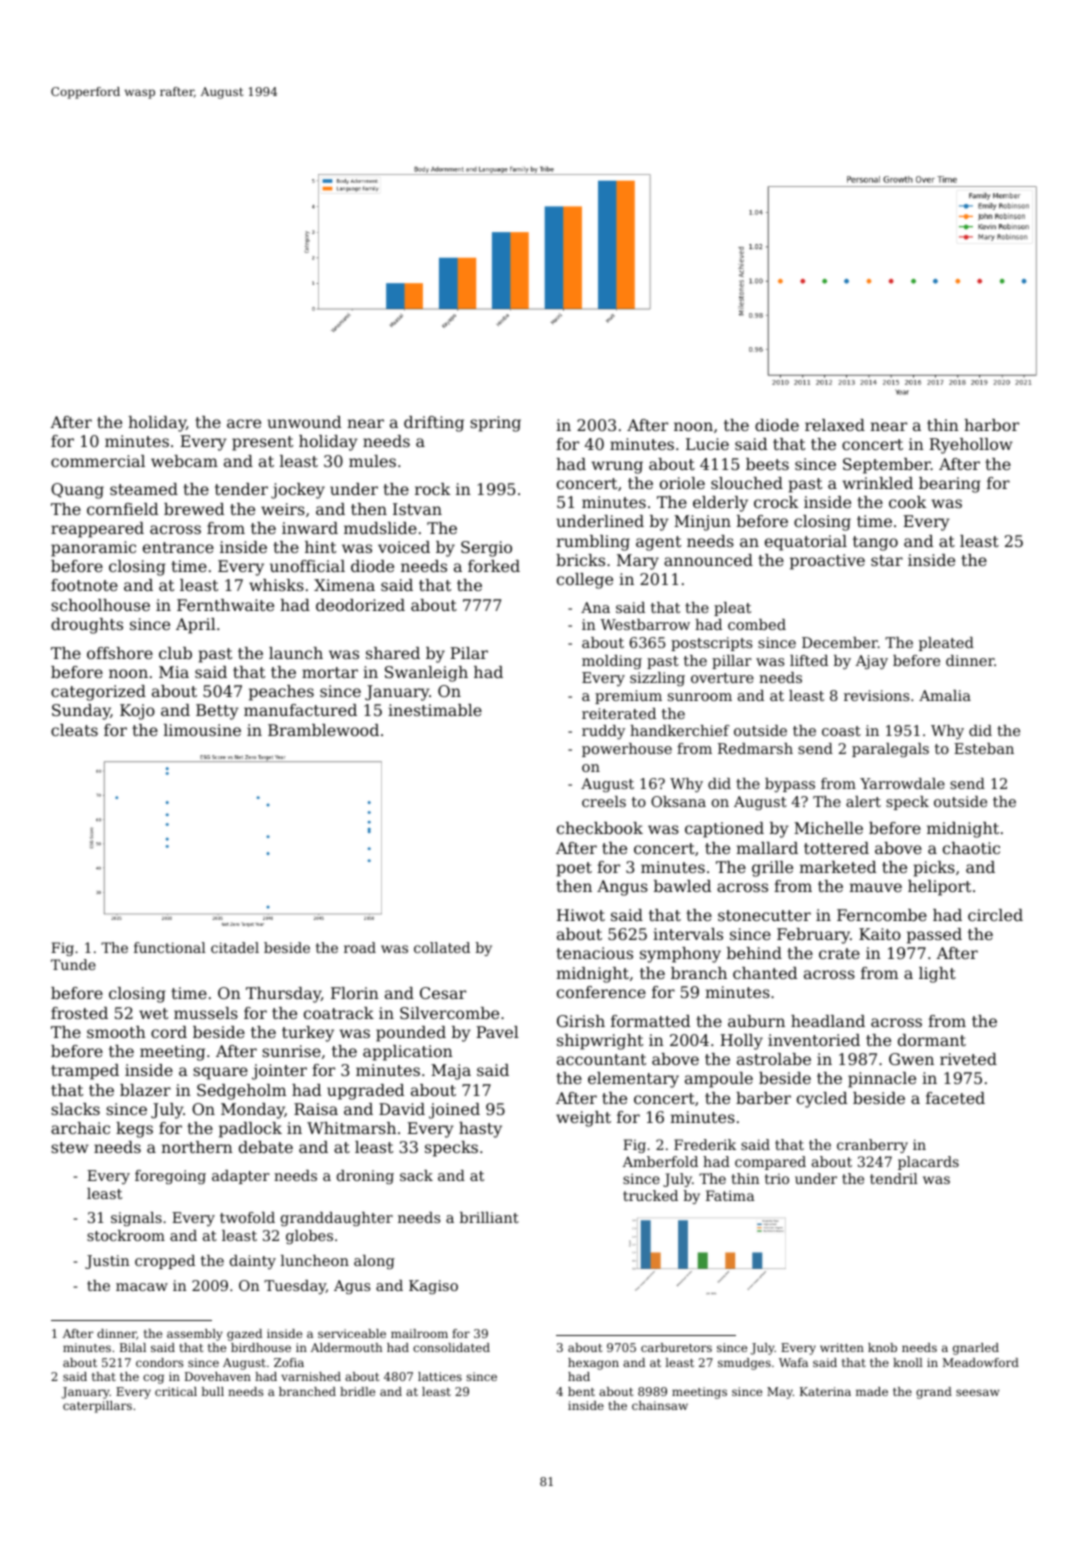 The image size is (1079, 1563). What do you see at coordinates (495, 424) in the screenshot?
I see `spring` at bounding box center [495, 424].
